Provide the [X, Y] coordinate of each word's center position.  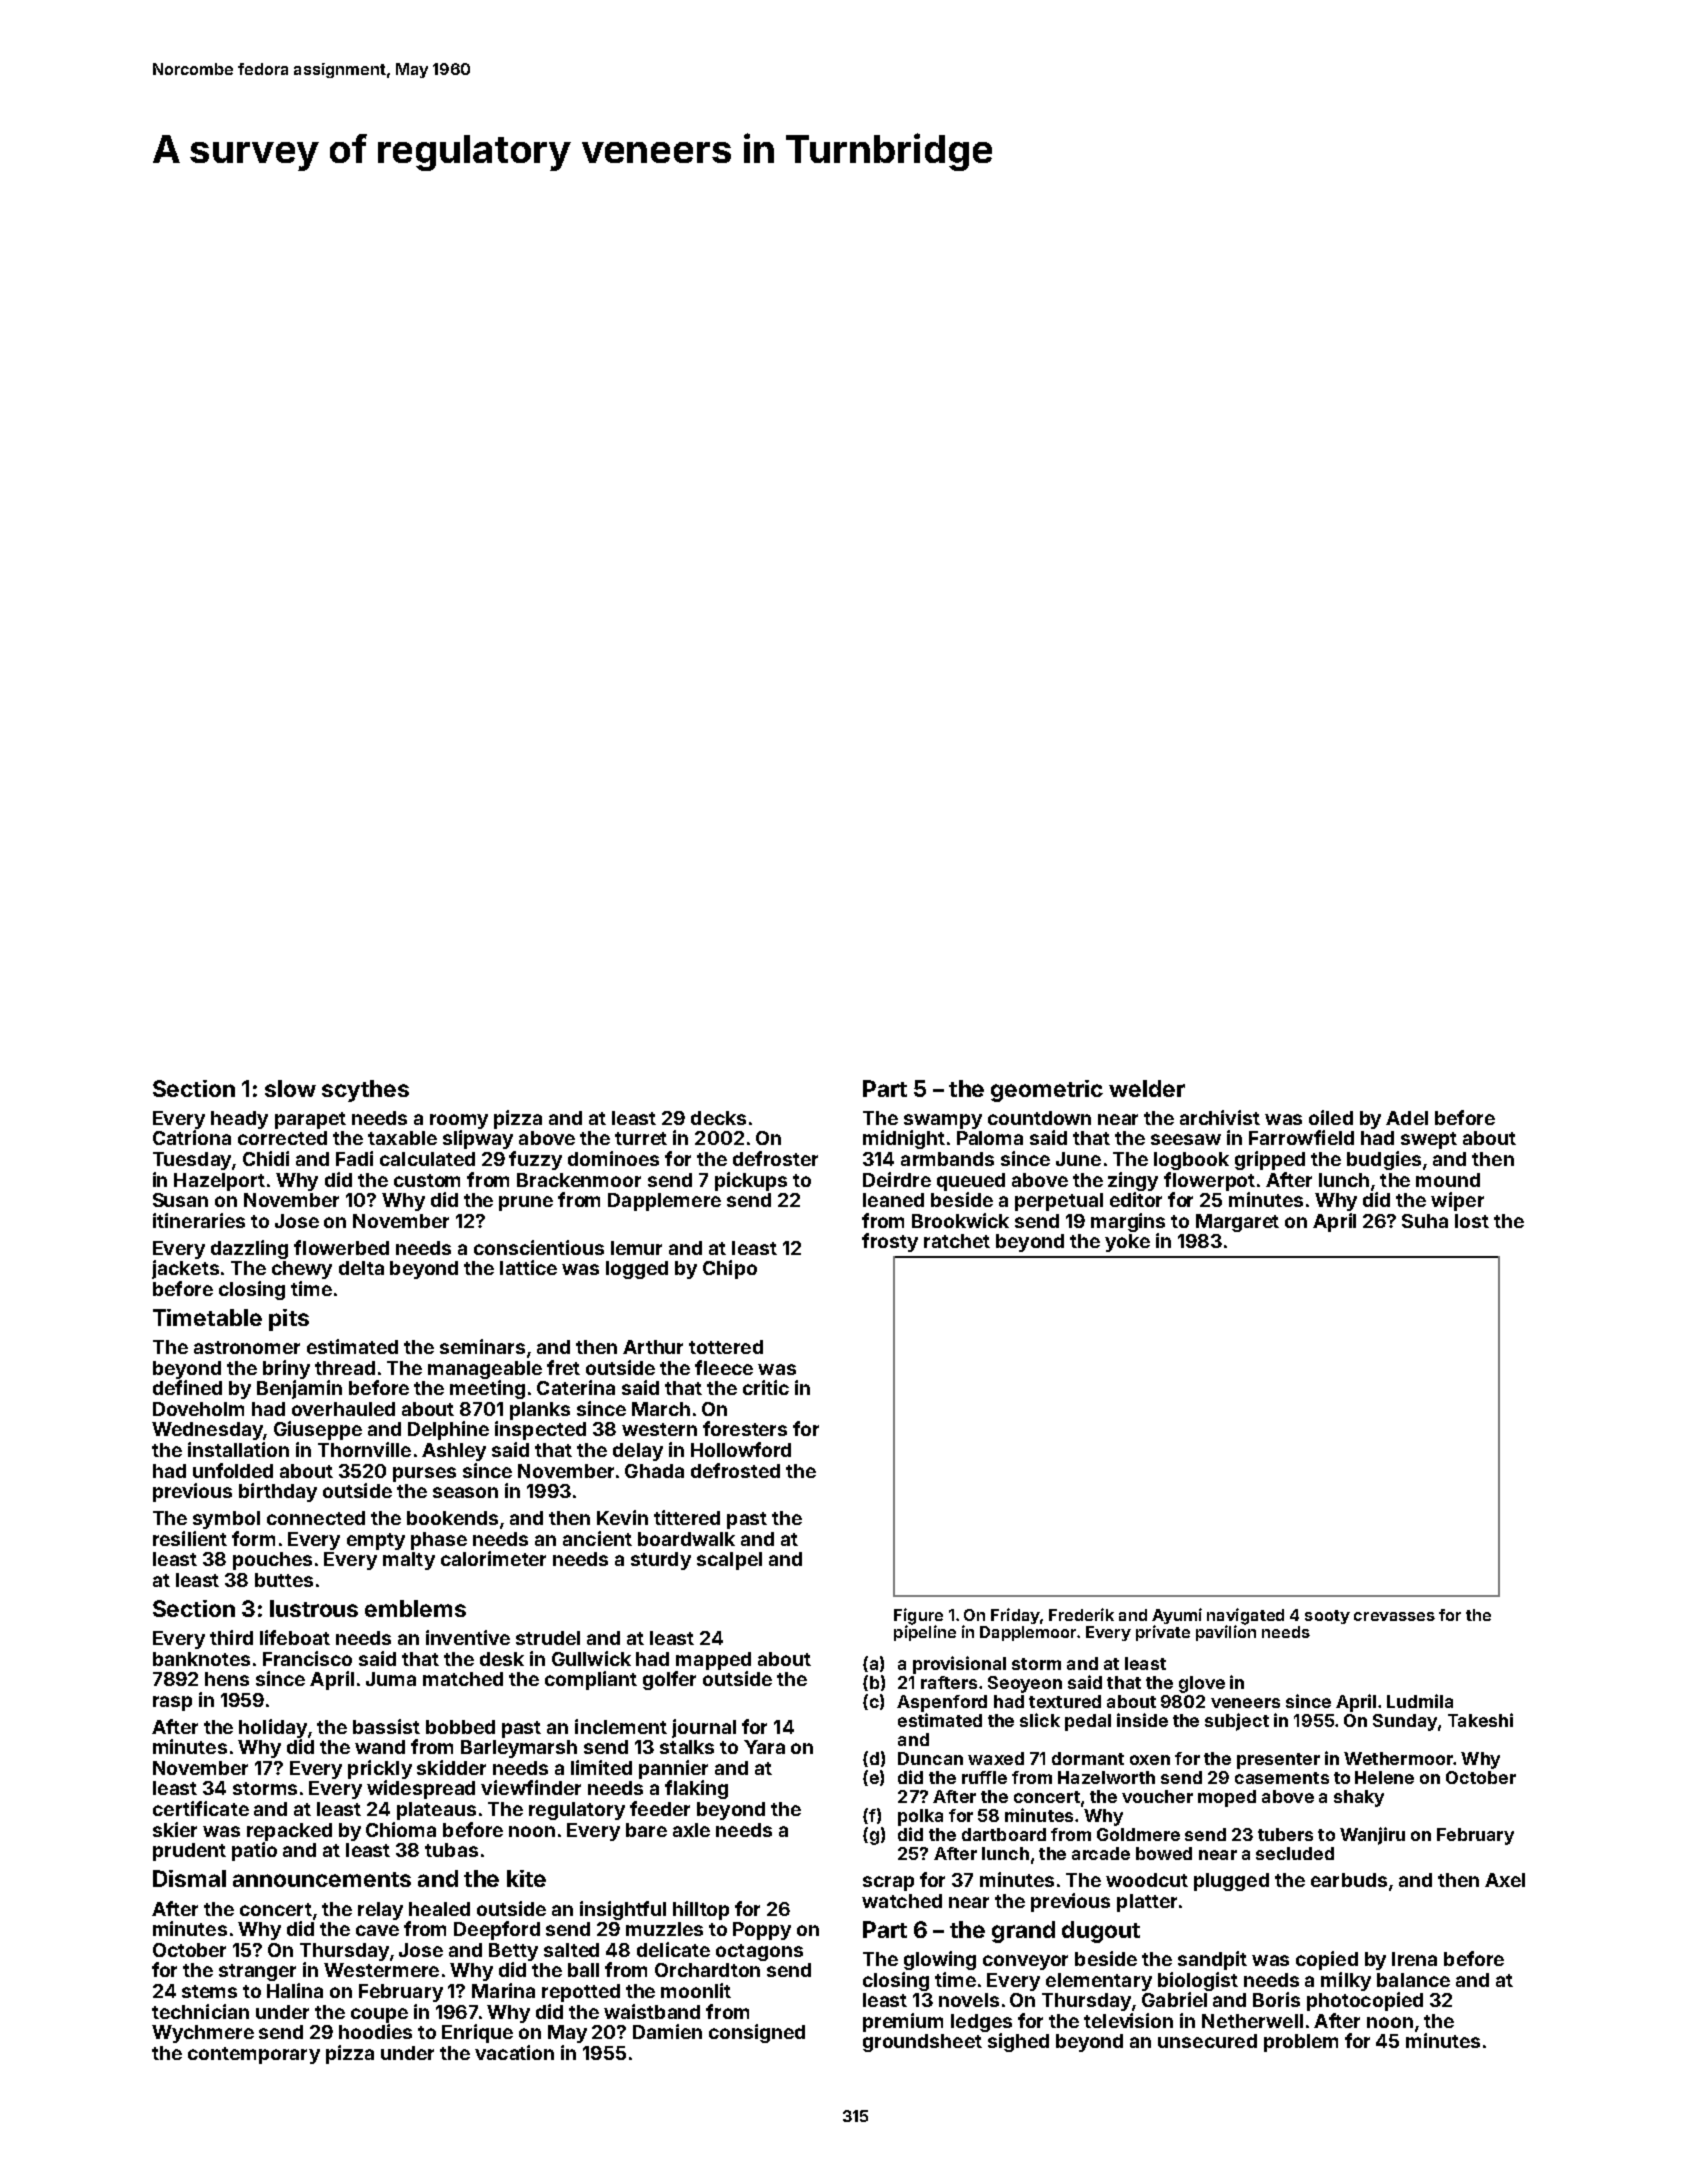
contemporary [254, 2055]
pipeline [925, 1633]
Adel [1407, 1118]
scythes [365, 1091]
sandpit [1212, 1960]
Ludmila [1420, 1701]
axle [691, 1830]
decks [718, 1118]
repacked [289, 1832]
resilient [190, 1538]
